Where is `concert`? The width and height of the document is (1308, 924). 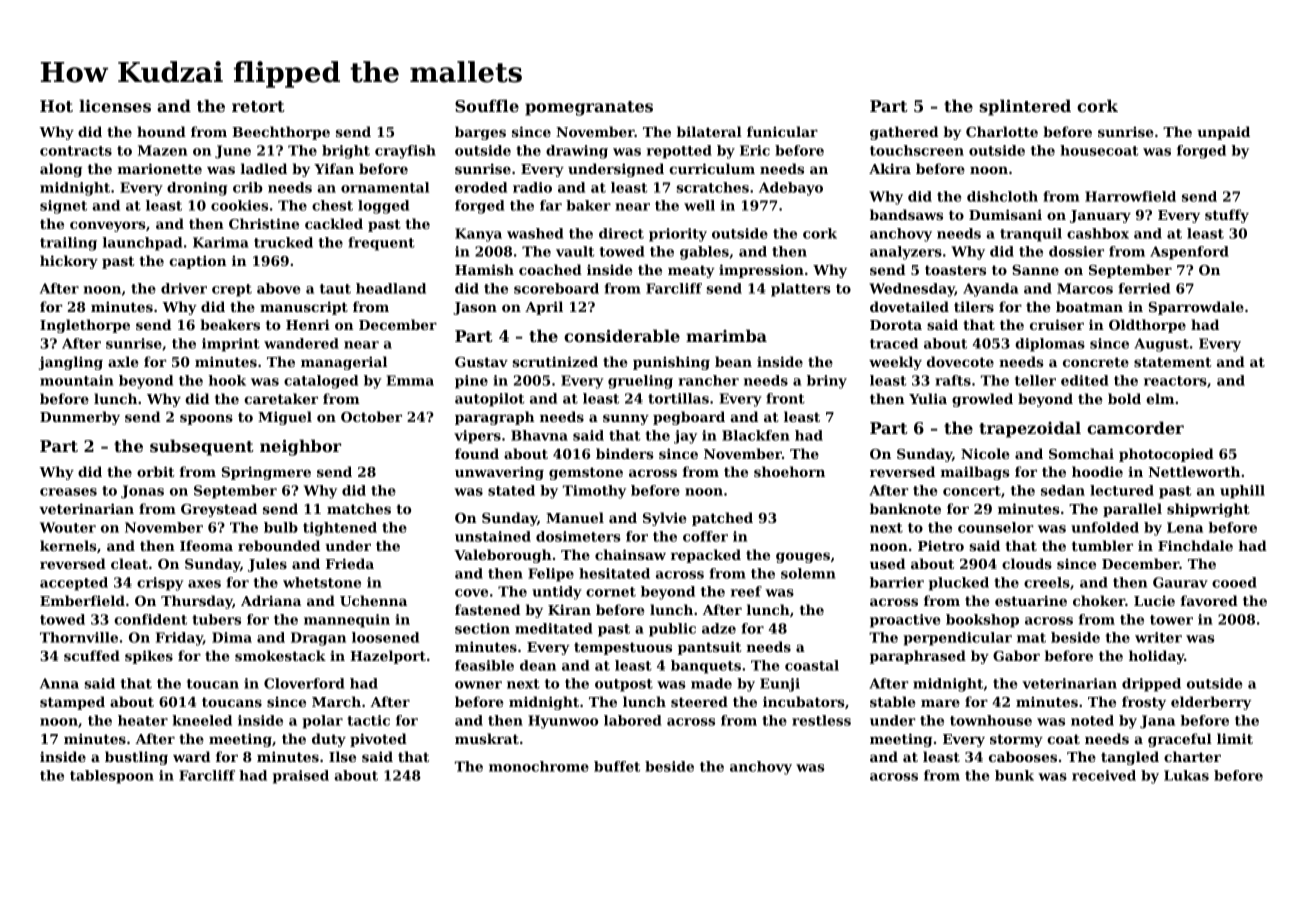 concert is located at coordinates (972, 491).
